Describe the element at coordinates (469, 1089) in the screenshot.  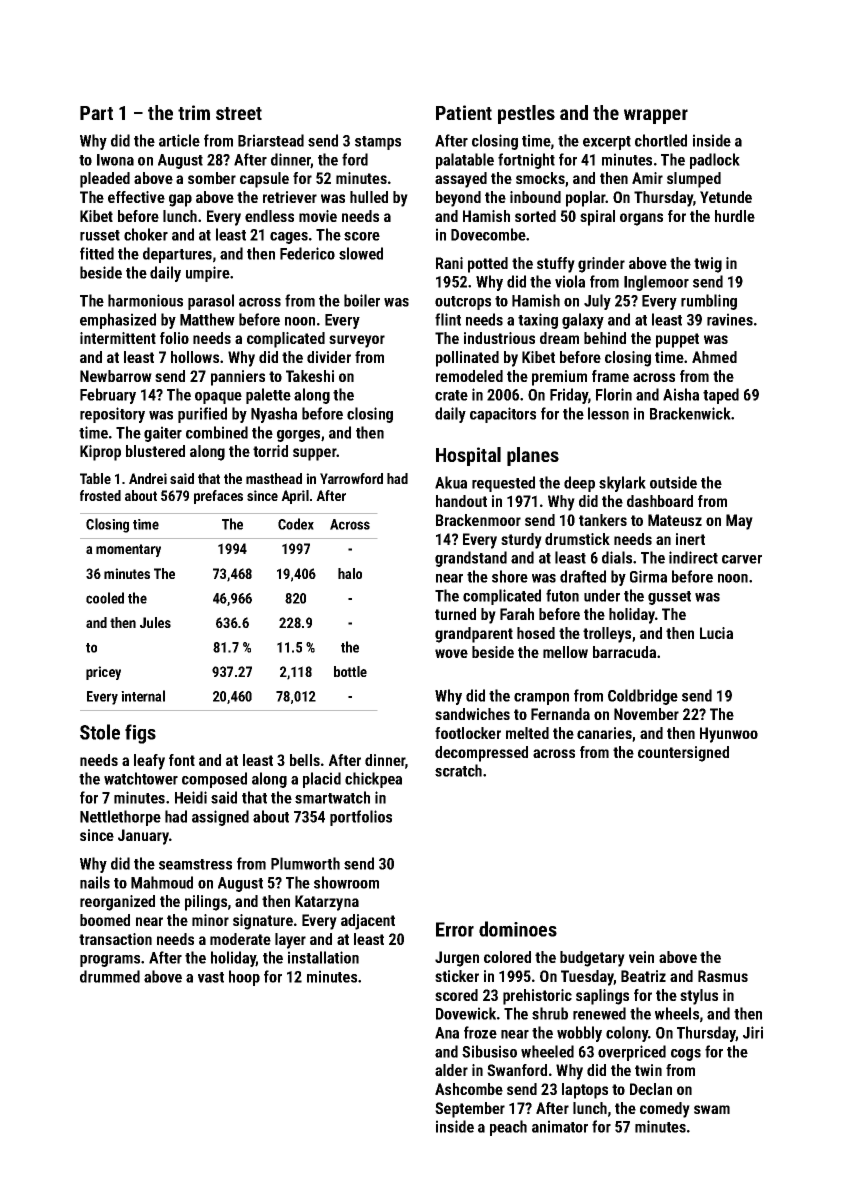
I see `Ashcombe` at that location.
